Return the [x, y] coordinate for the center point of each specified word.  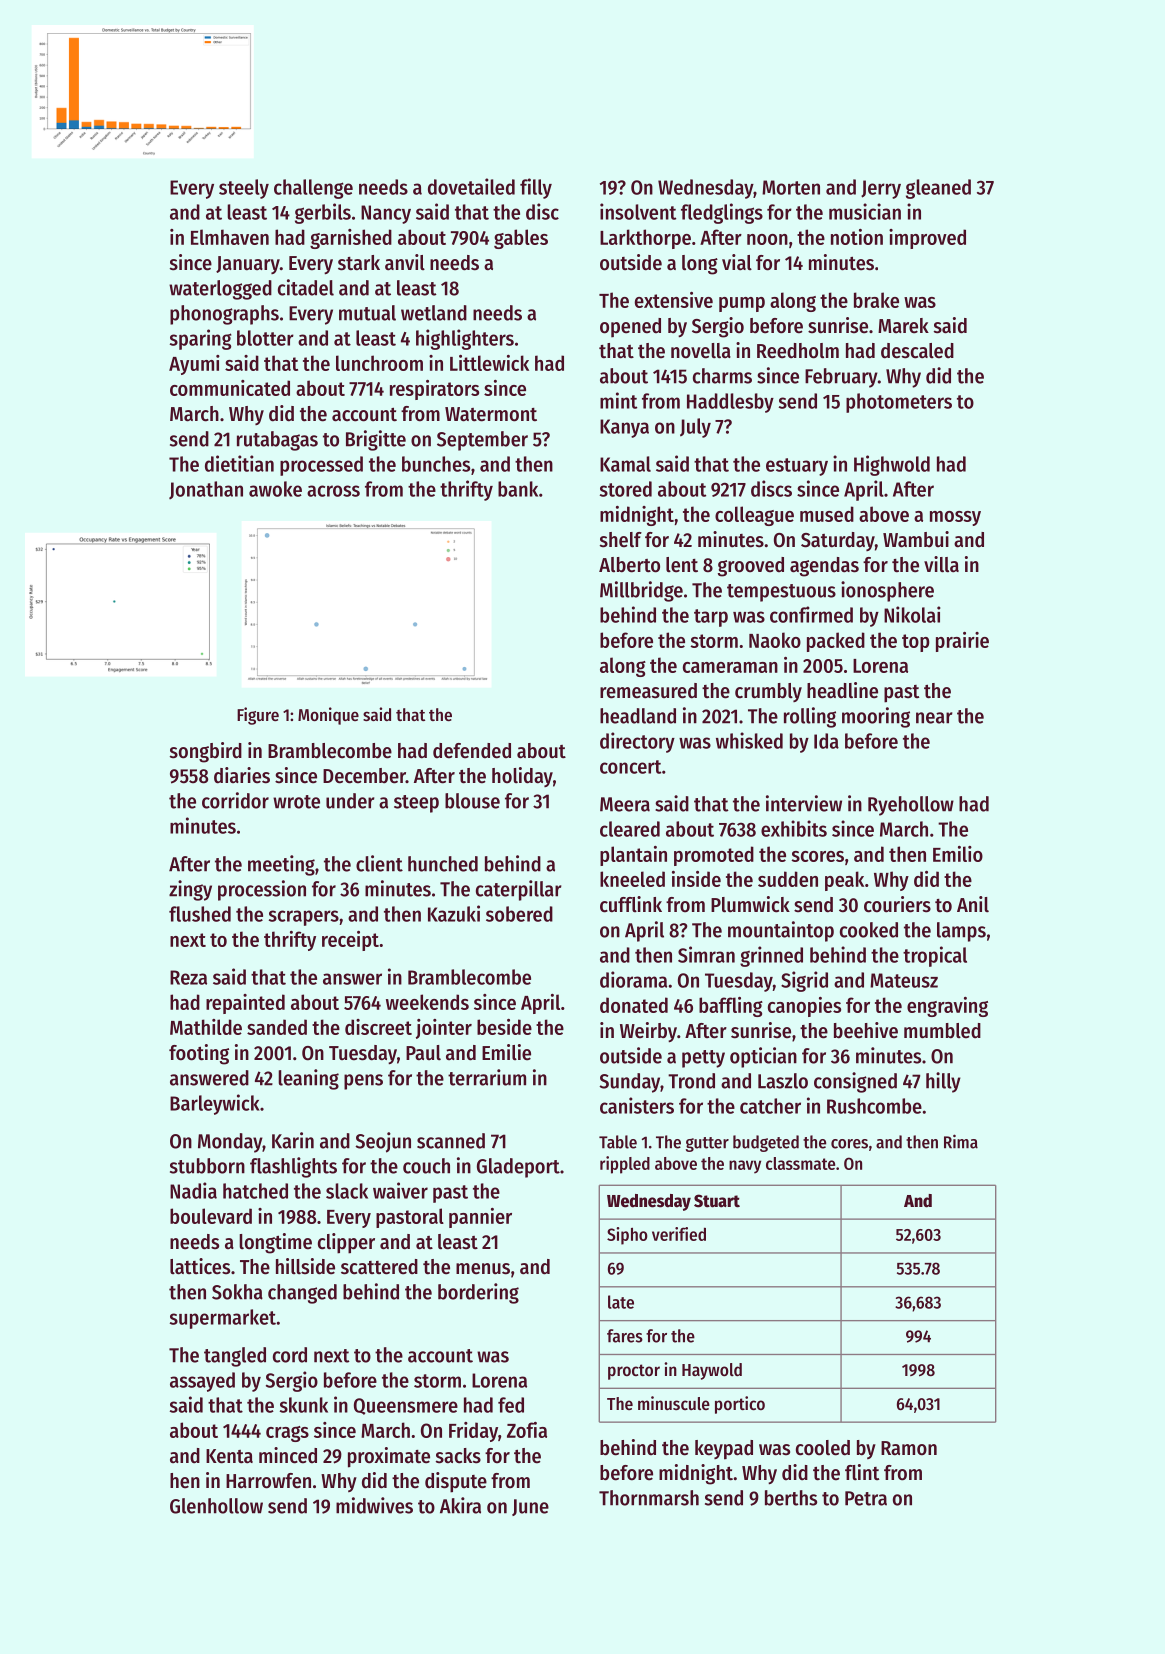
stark [359, 263]
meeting [281, 865]
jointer [444, 1029]
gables [521, 239]
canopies [804, 1007]
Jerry [881, 189]
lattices [200, 1266]
